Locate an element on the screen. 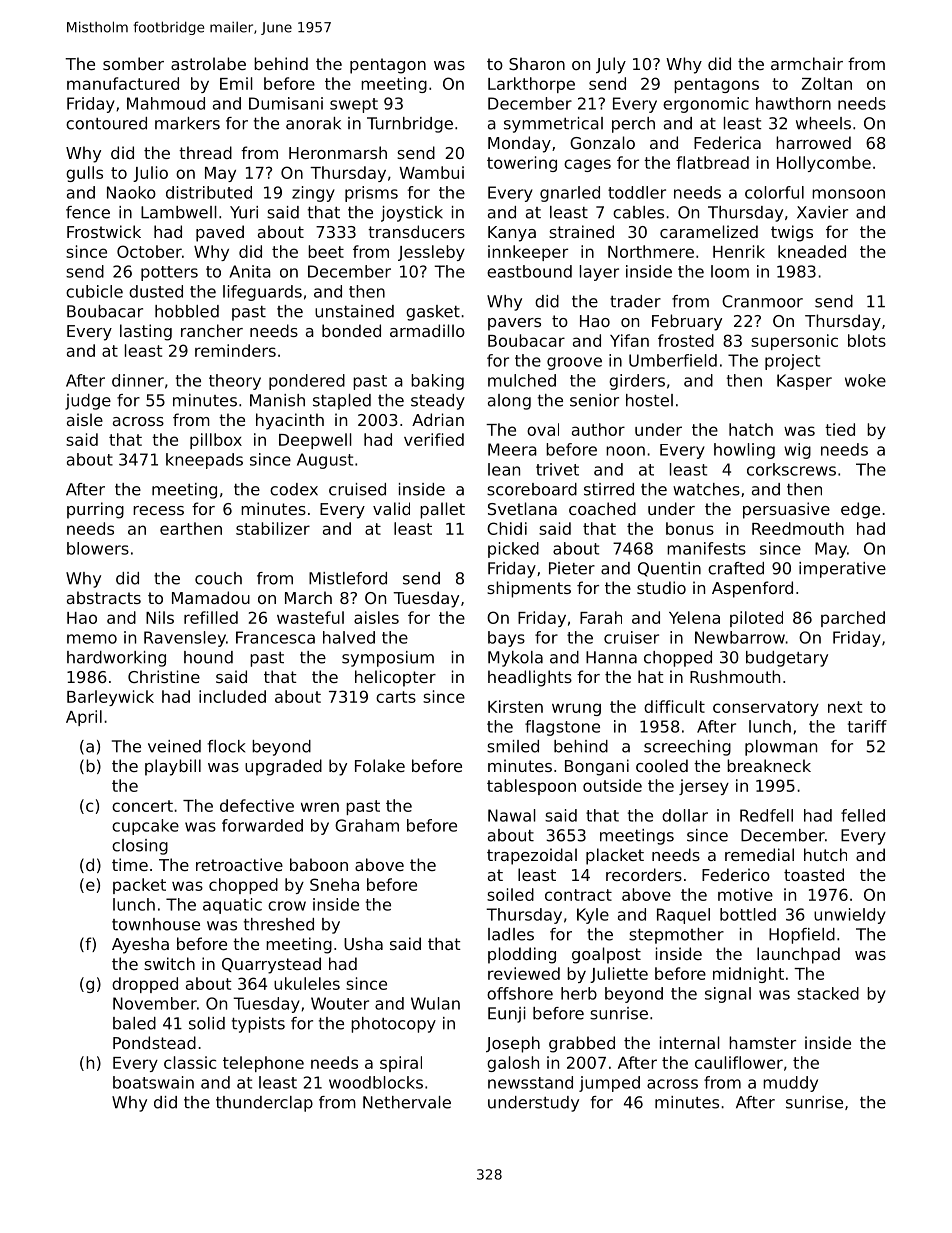  pallet is located at coordinates (442, 510).
